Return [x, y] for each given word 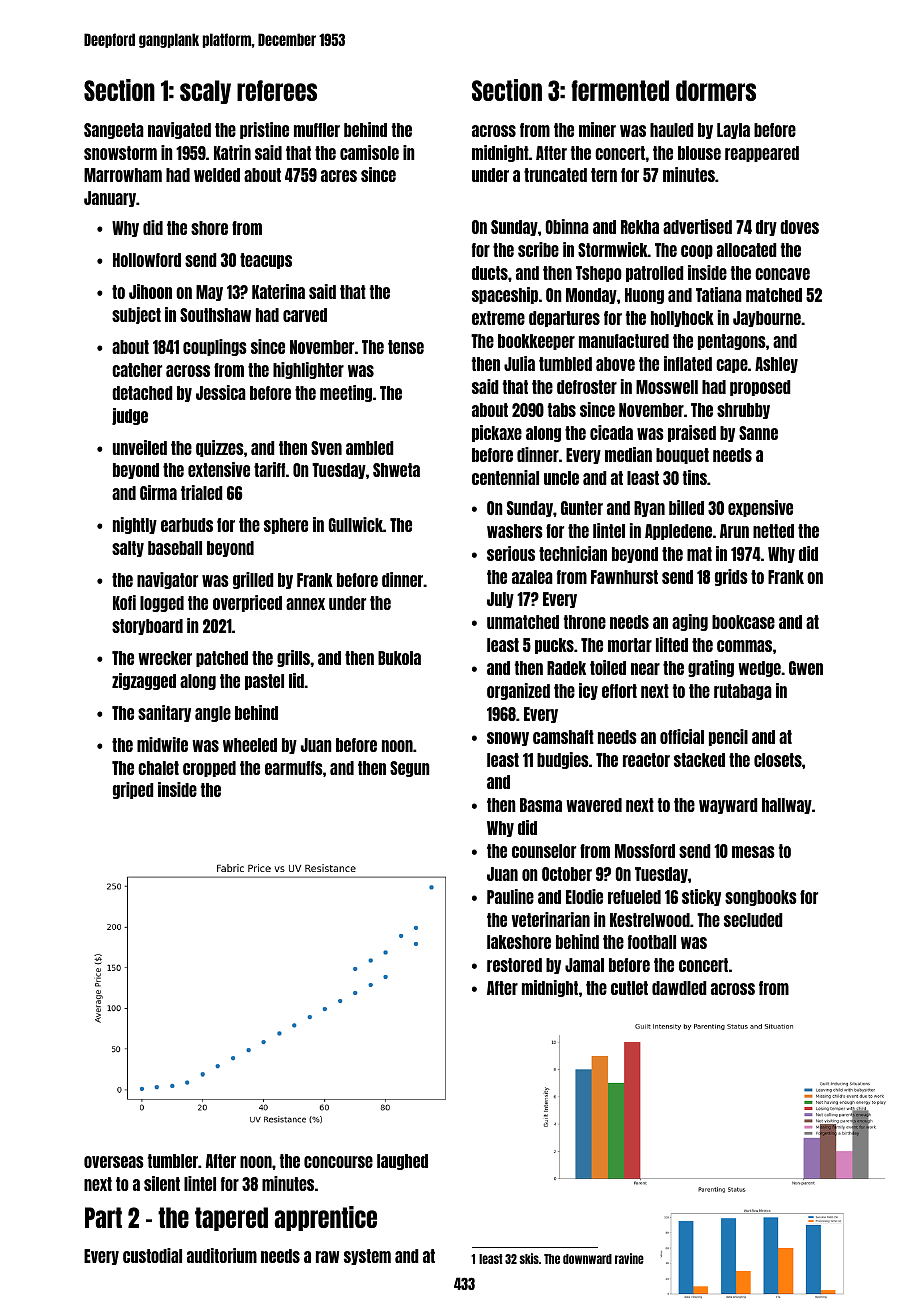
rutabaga [743, 692]
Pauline [510, 896]
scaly [205, 92]
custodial [152, 1255]
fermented [620, 90]
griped [133, 790]
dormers [716, 90]
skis [529, 1258]
